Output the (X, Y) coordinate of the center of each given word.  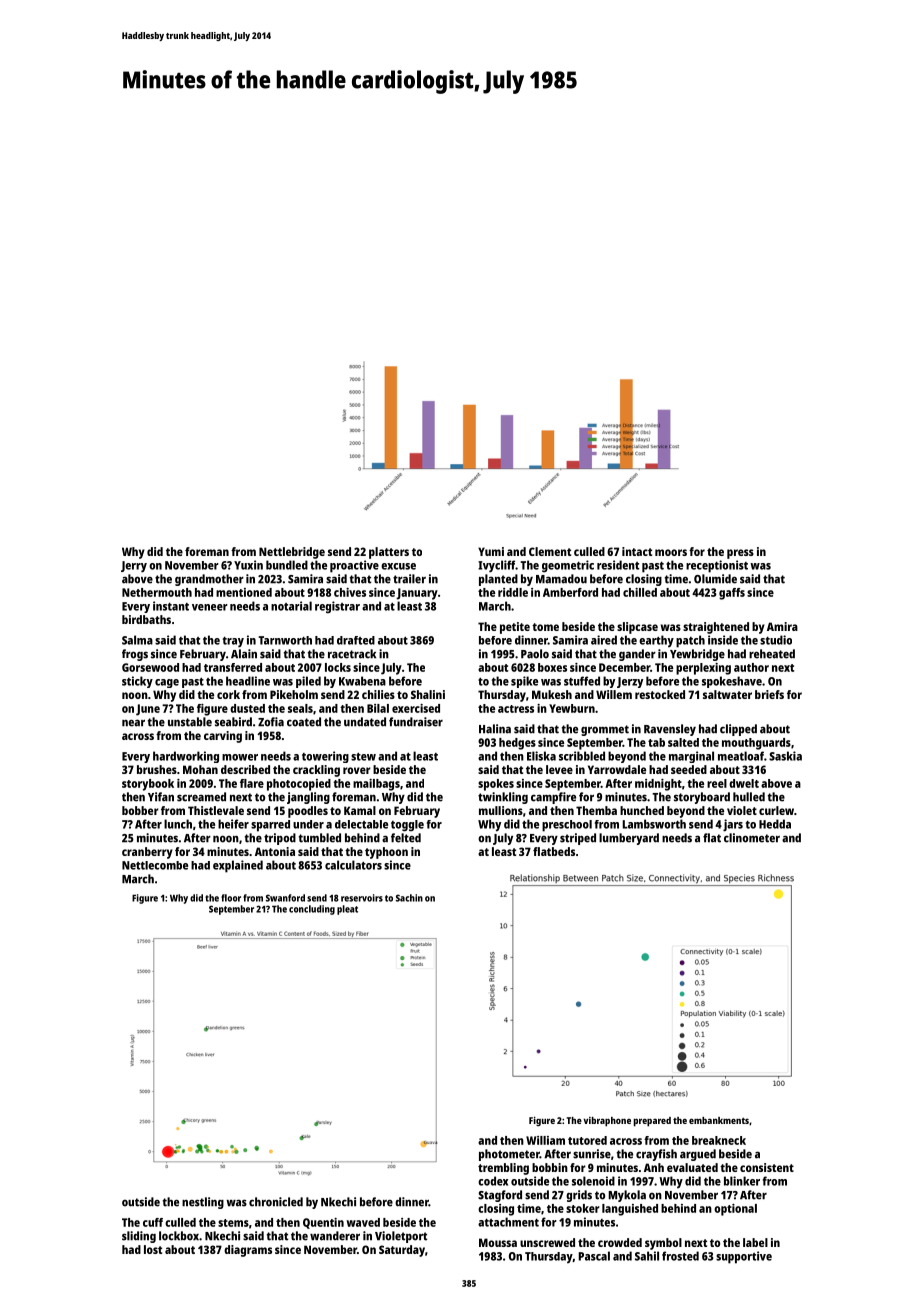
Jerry (134, 566)
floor (231, 898)
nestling (203, 1203)
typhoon (386, 853)
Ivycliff (496, 566)
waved (363, 1222)
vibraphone (607, 1122)
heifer (233, 824)
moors (671, 552)
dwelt (744, 783)
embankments (719, 1120)
